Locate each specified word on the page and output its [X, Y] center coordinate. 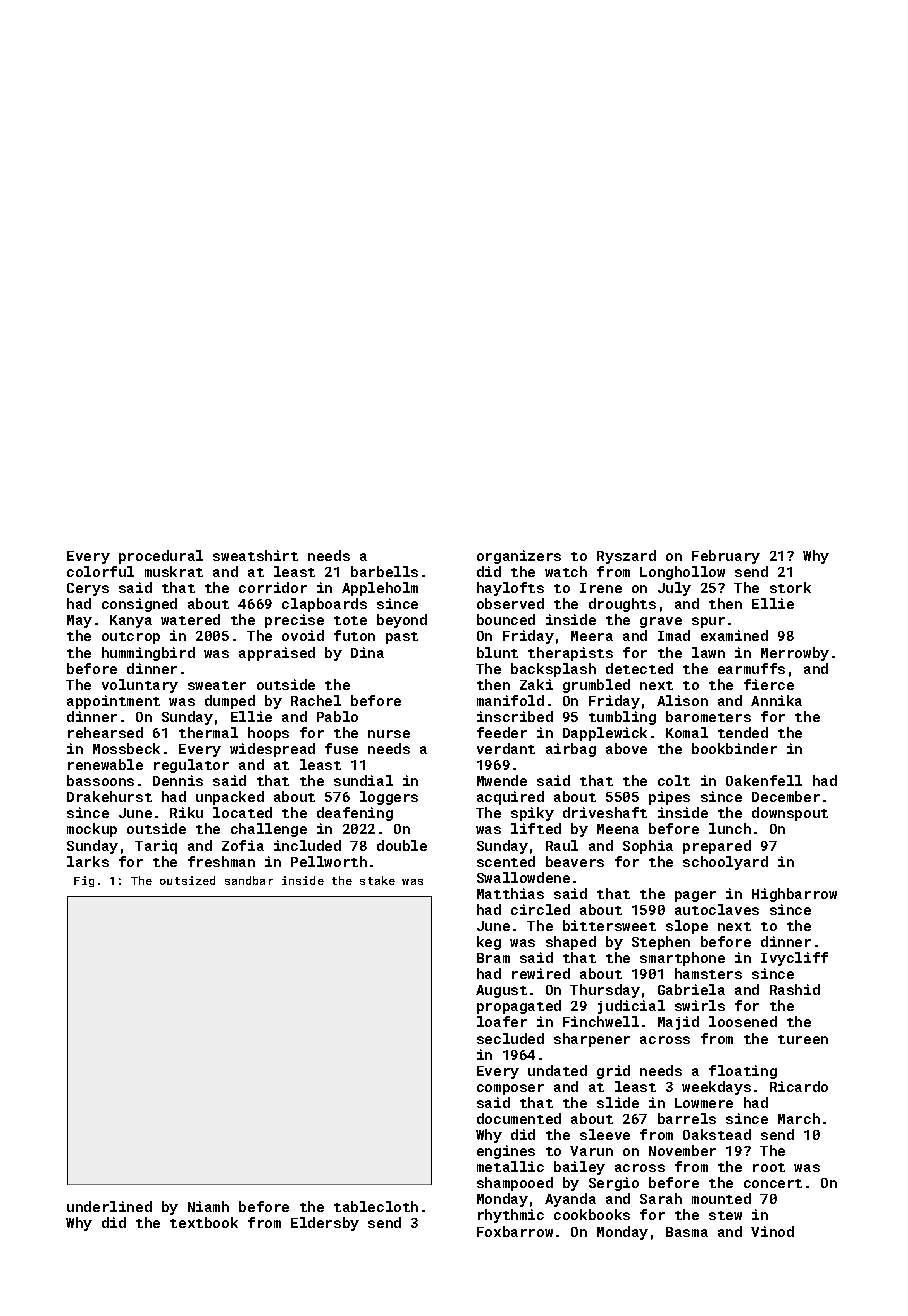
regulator [191, 766]
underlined [109, 1206]
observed [510, 603]
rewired [541, 973]
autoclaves [717, 909]
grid [613, 1072]
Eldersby [325, 1224]
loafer [502, 1021]
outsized [187, 880]
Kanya [131, 621]
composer [510, 1089]
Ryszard [626, 557]
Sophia [648, 847]
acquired [510, 798]
